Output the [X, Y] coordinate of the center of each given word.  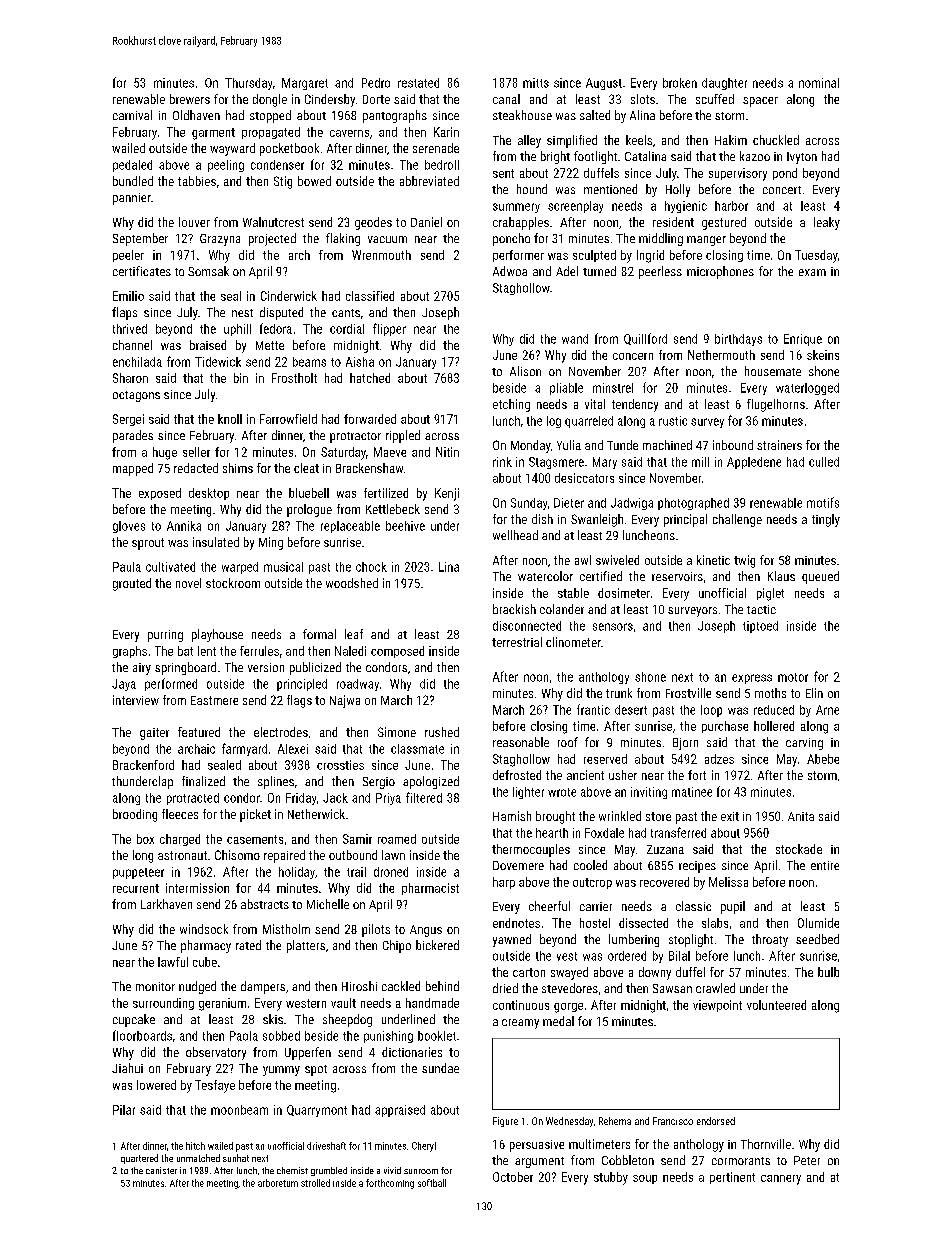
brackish [514, 609]
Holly [678, 190]
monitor [155, 986]
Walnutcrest [273, 222]
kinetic [713, 560]
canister [161, 1170]
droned [391, 872]
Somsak [208, 271]
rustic [673, 421]
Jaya [124, 685]
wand [575, 339]
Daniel [426, 222]
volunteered [776, 1005]
